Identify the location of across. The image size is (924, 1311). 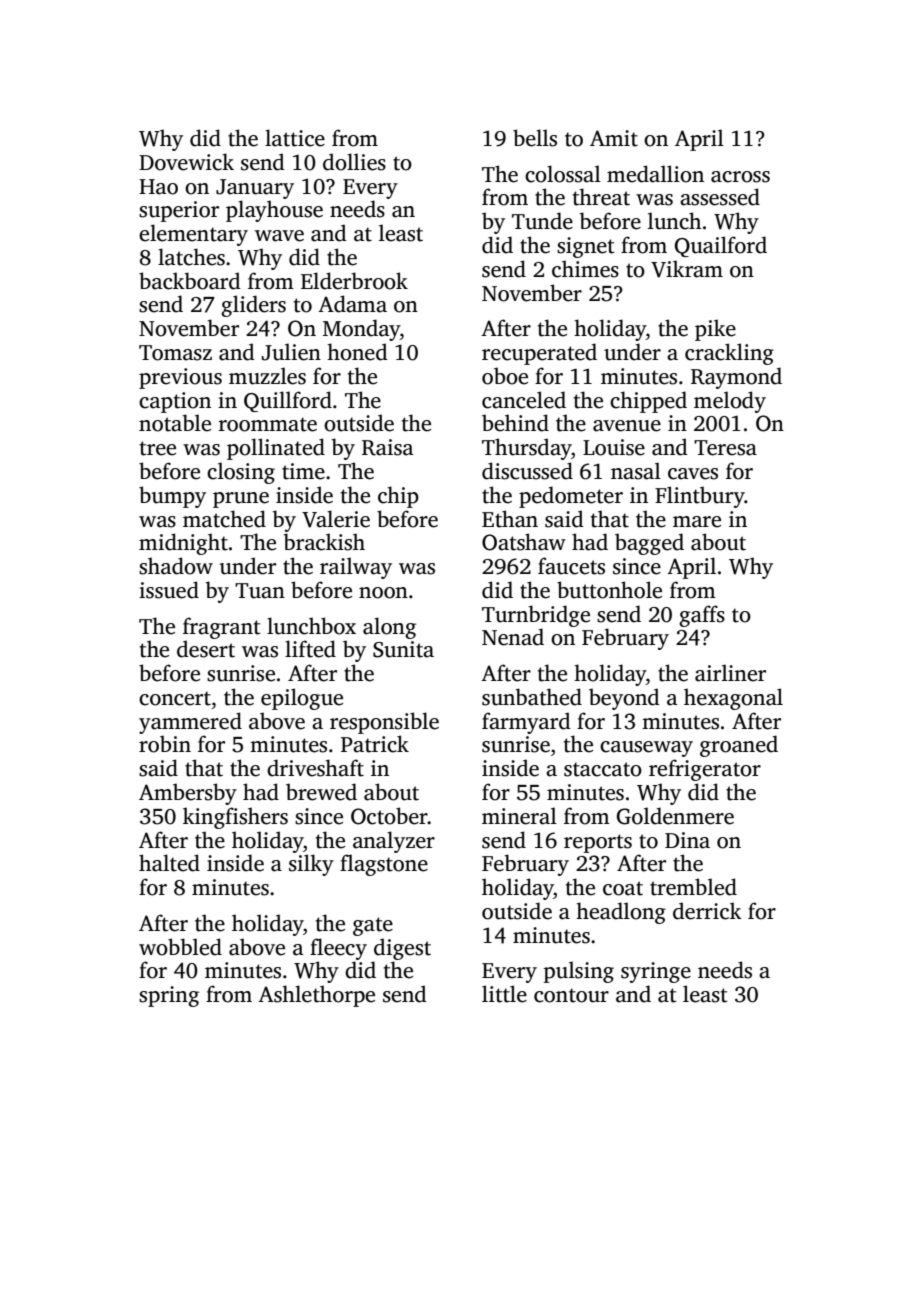
(740, 177).
